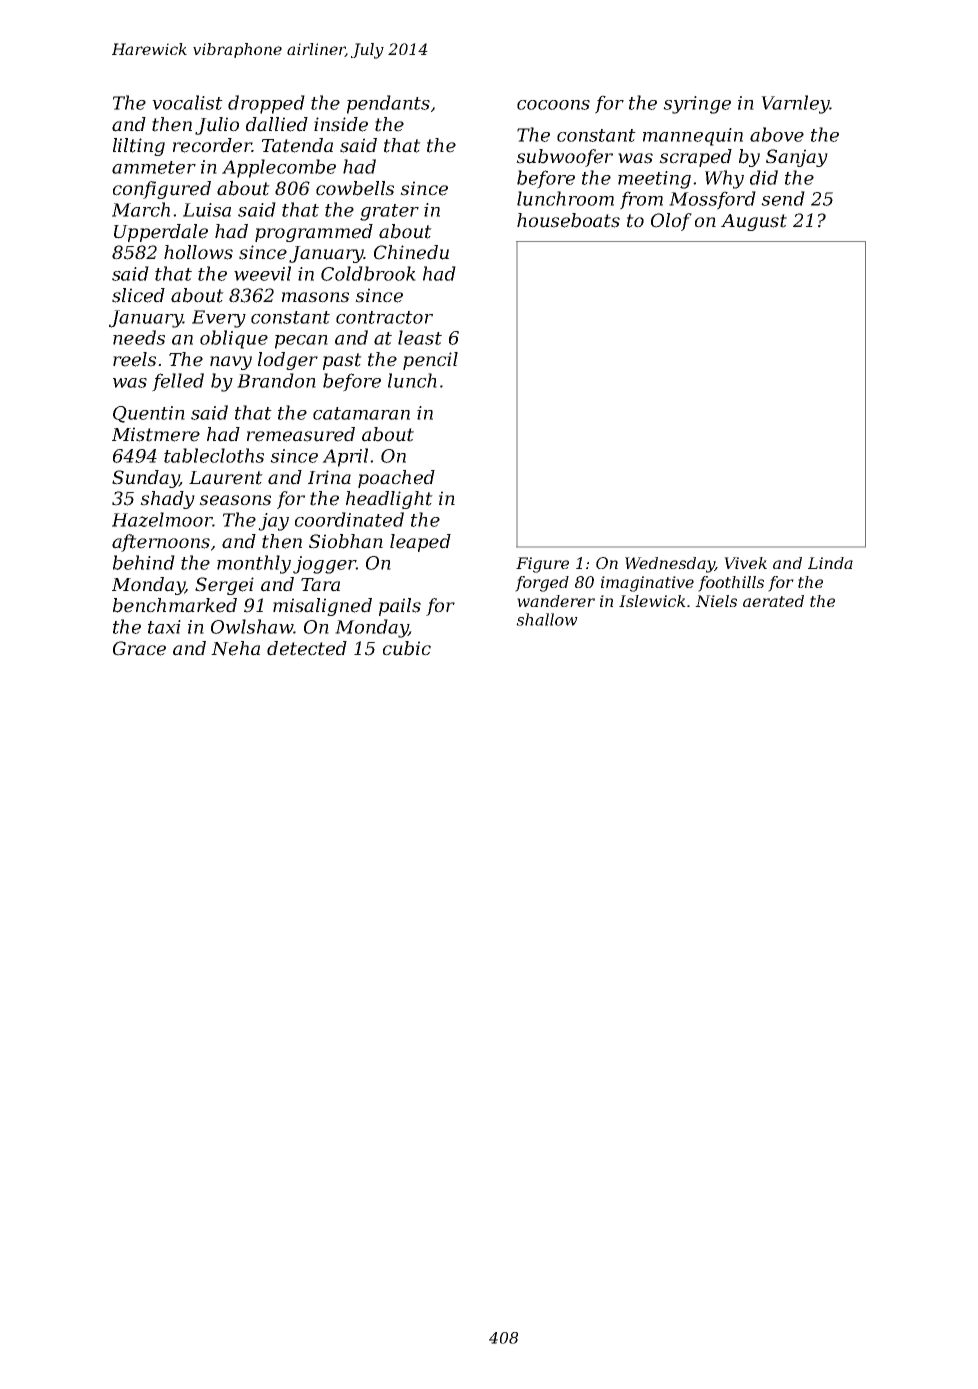 This screenshot has width=978, height=1389. What do you see at coordinates (641, 200) in the screenshot?
I see `from` at bounding box center [641, 200].
